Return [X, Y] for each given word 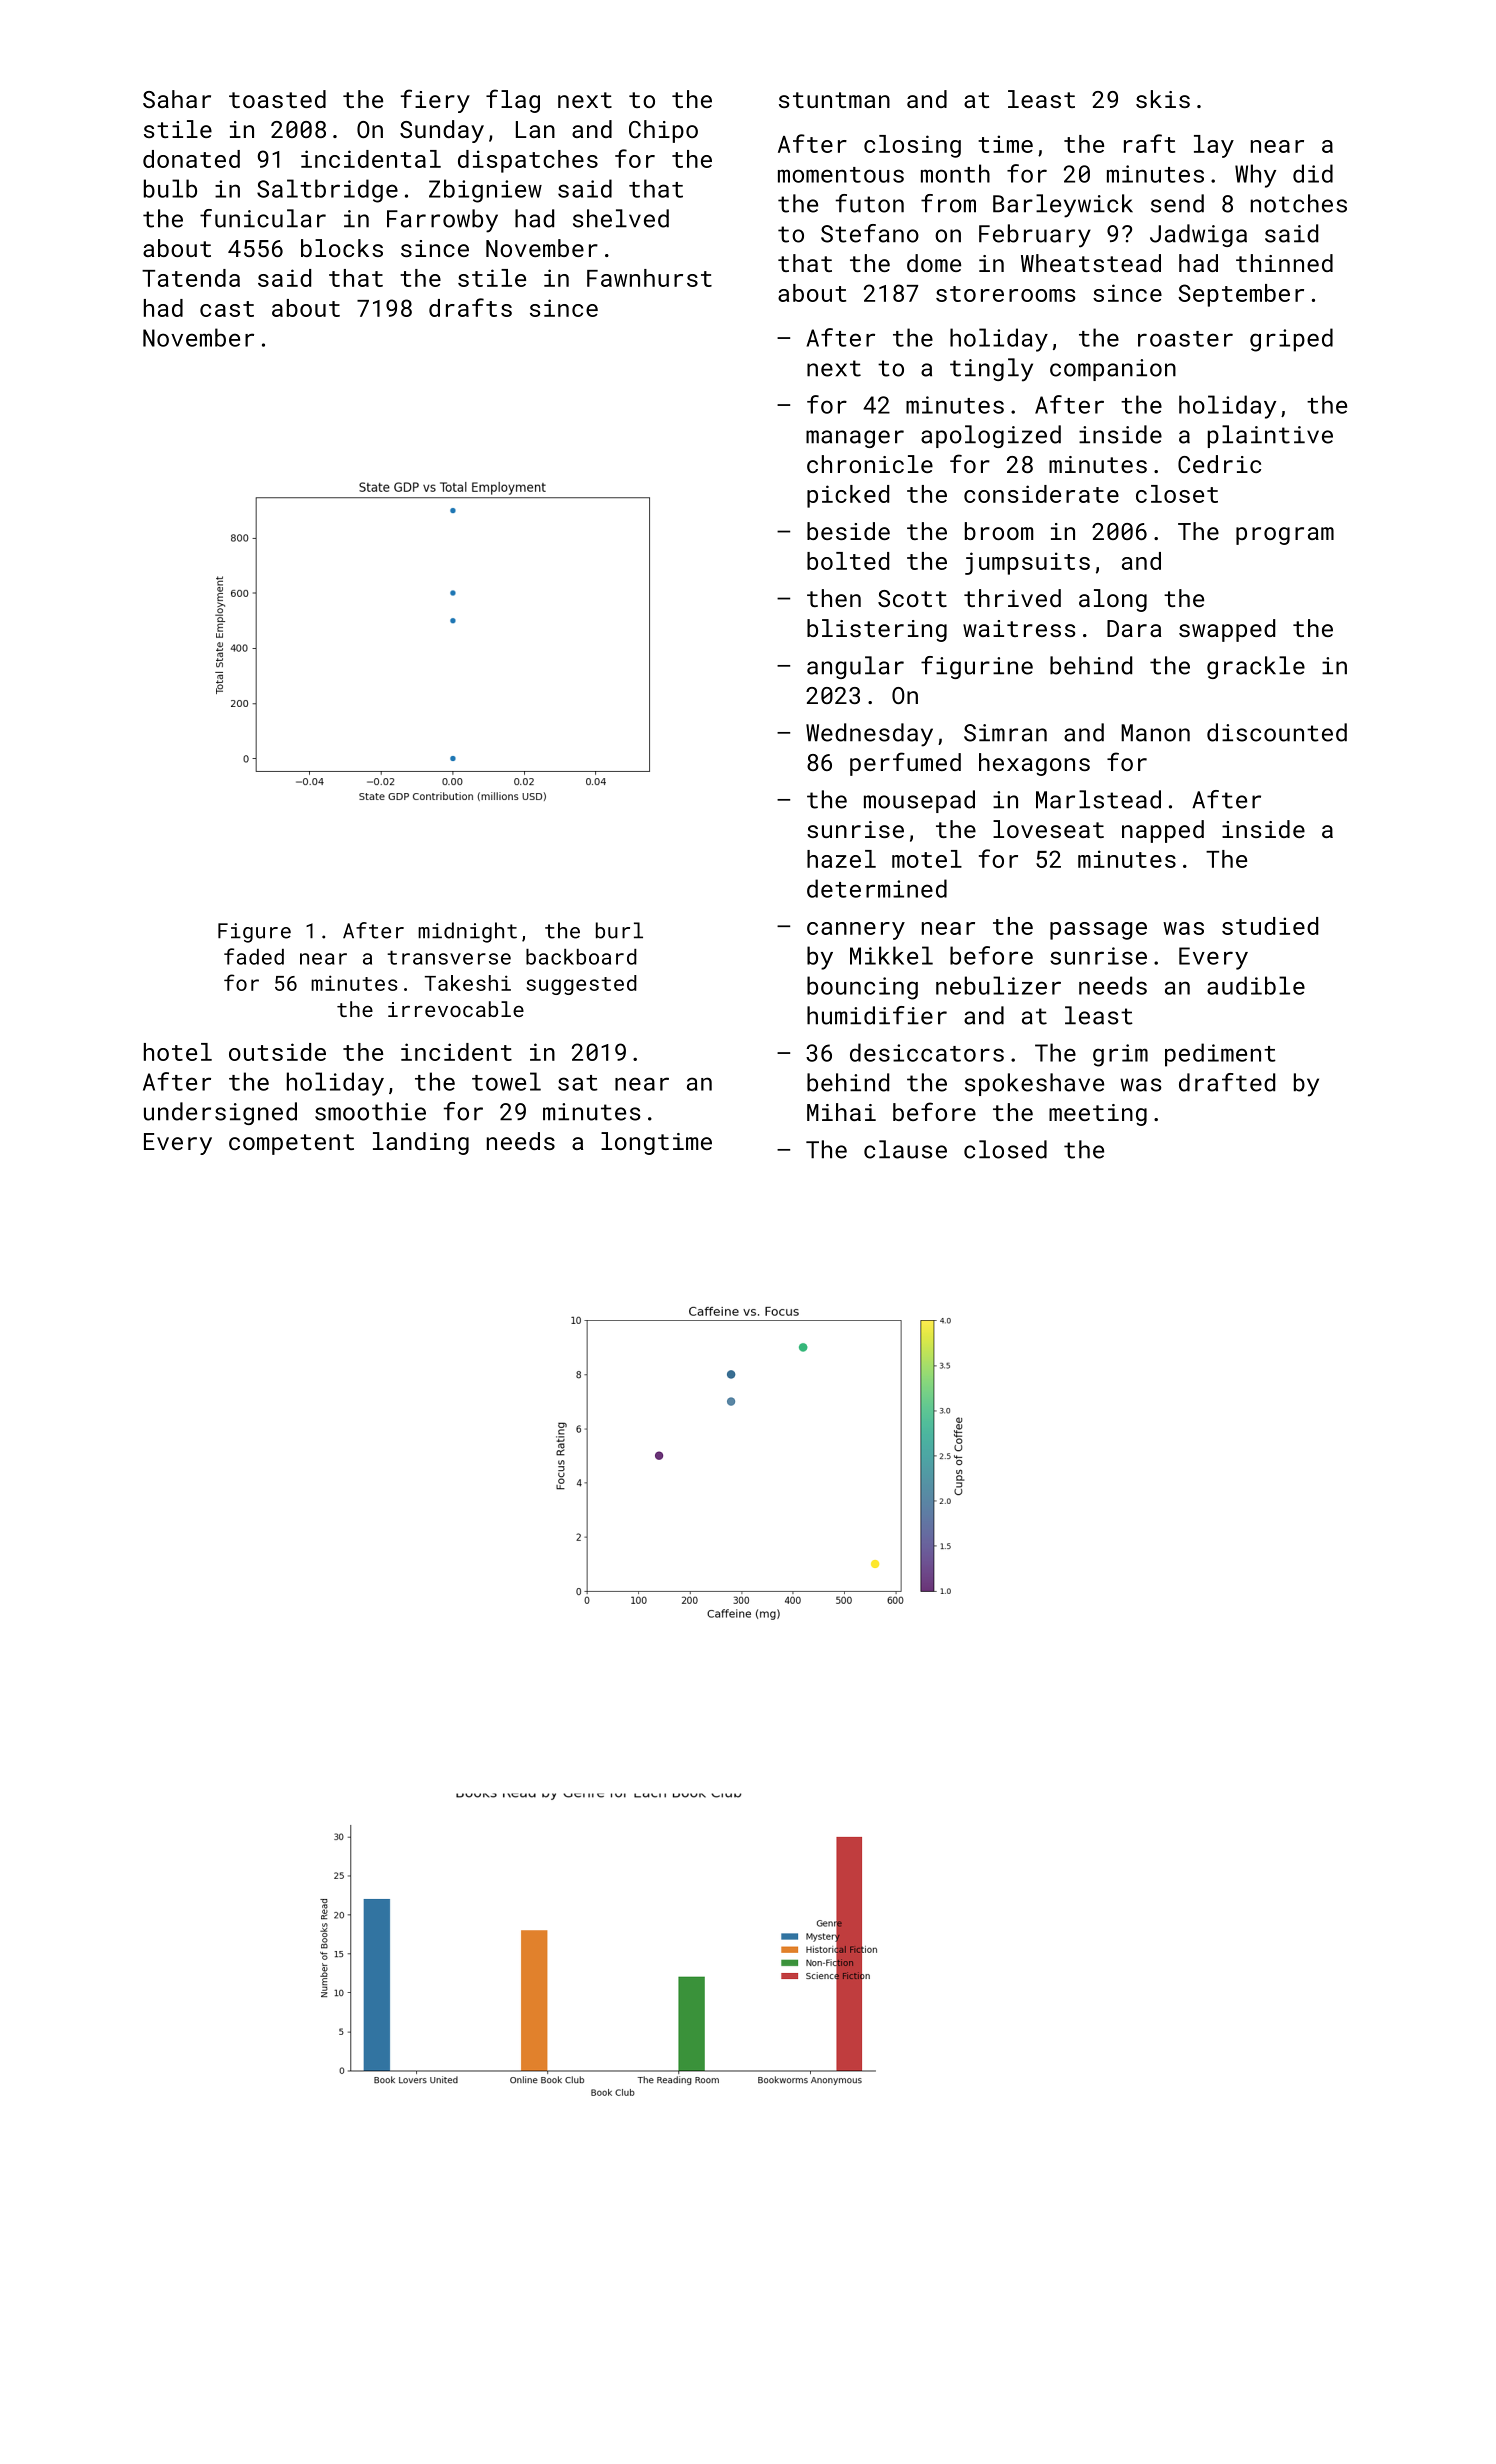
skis [1163, 99]
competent [291, 1144]
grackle [1256, 667]
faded [254, 956]
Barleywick [1063, 206]
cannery [856, 931]
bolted [848, 561]
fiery [435, 101]
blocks [342, 248]
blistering [877, 630]
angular [855, 667]
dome [934, 263]
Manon [1155, 733]
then [834, 598]
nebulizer [998, 985]
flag [513, 101]
